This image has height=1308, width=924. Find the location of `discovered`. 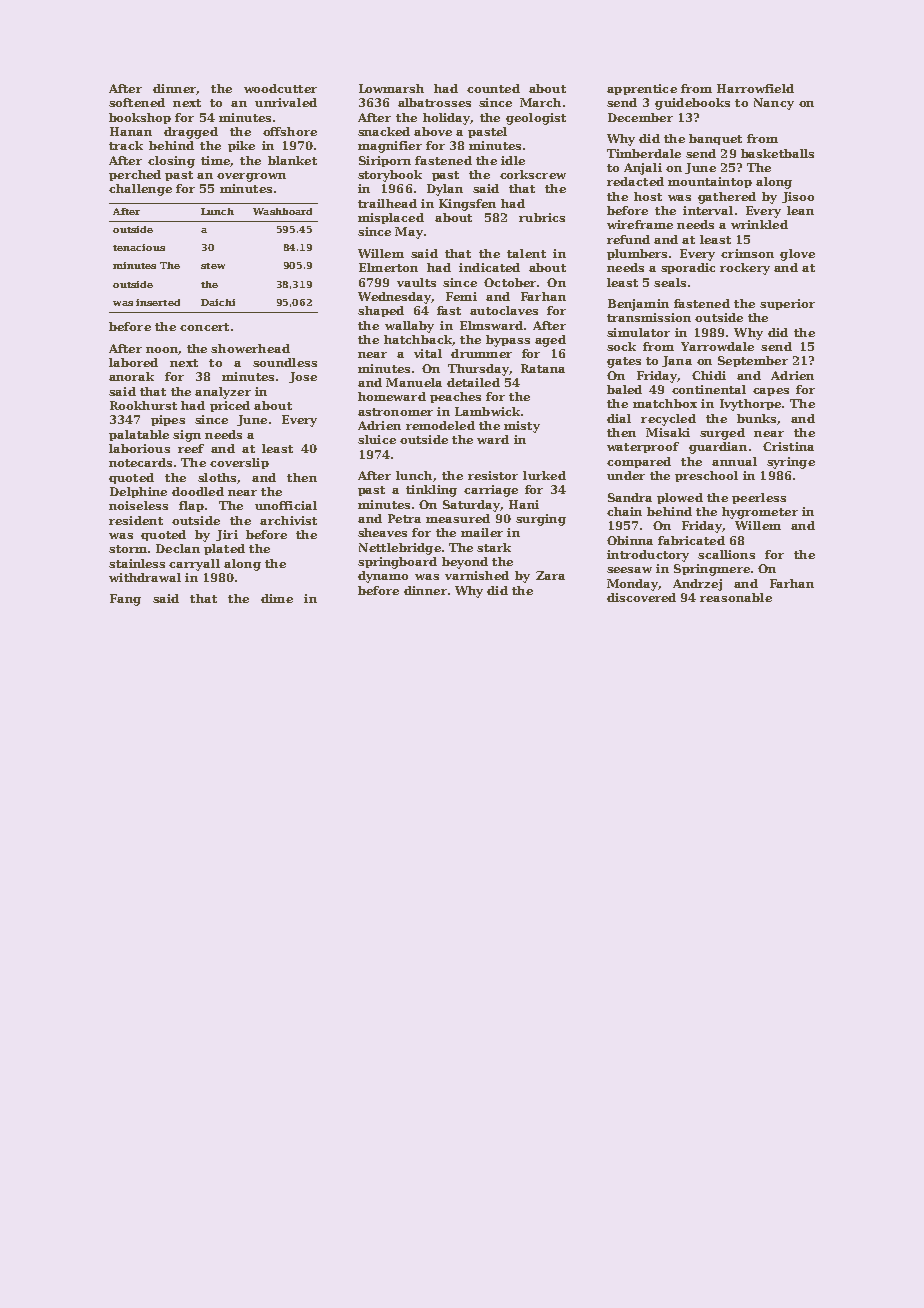

discovered is located at coordinates (641, 597).
